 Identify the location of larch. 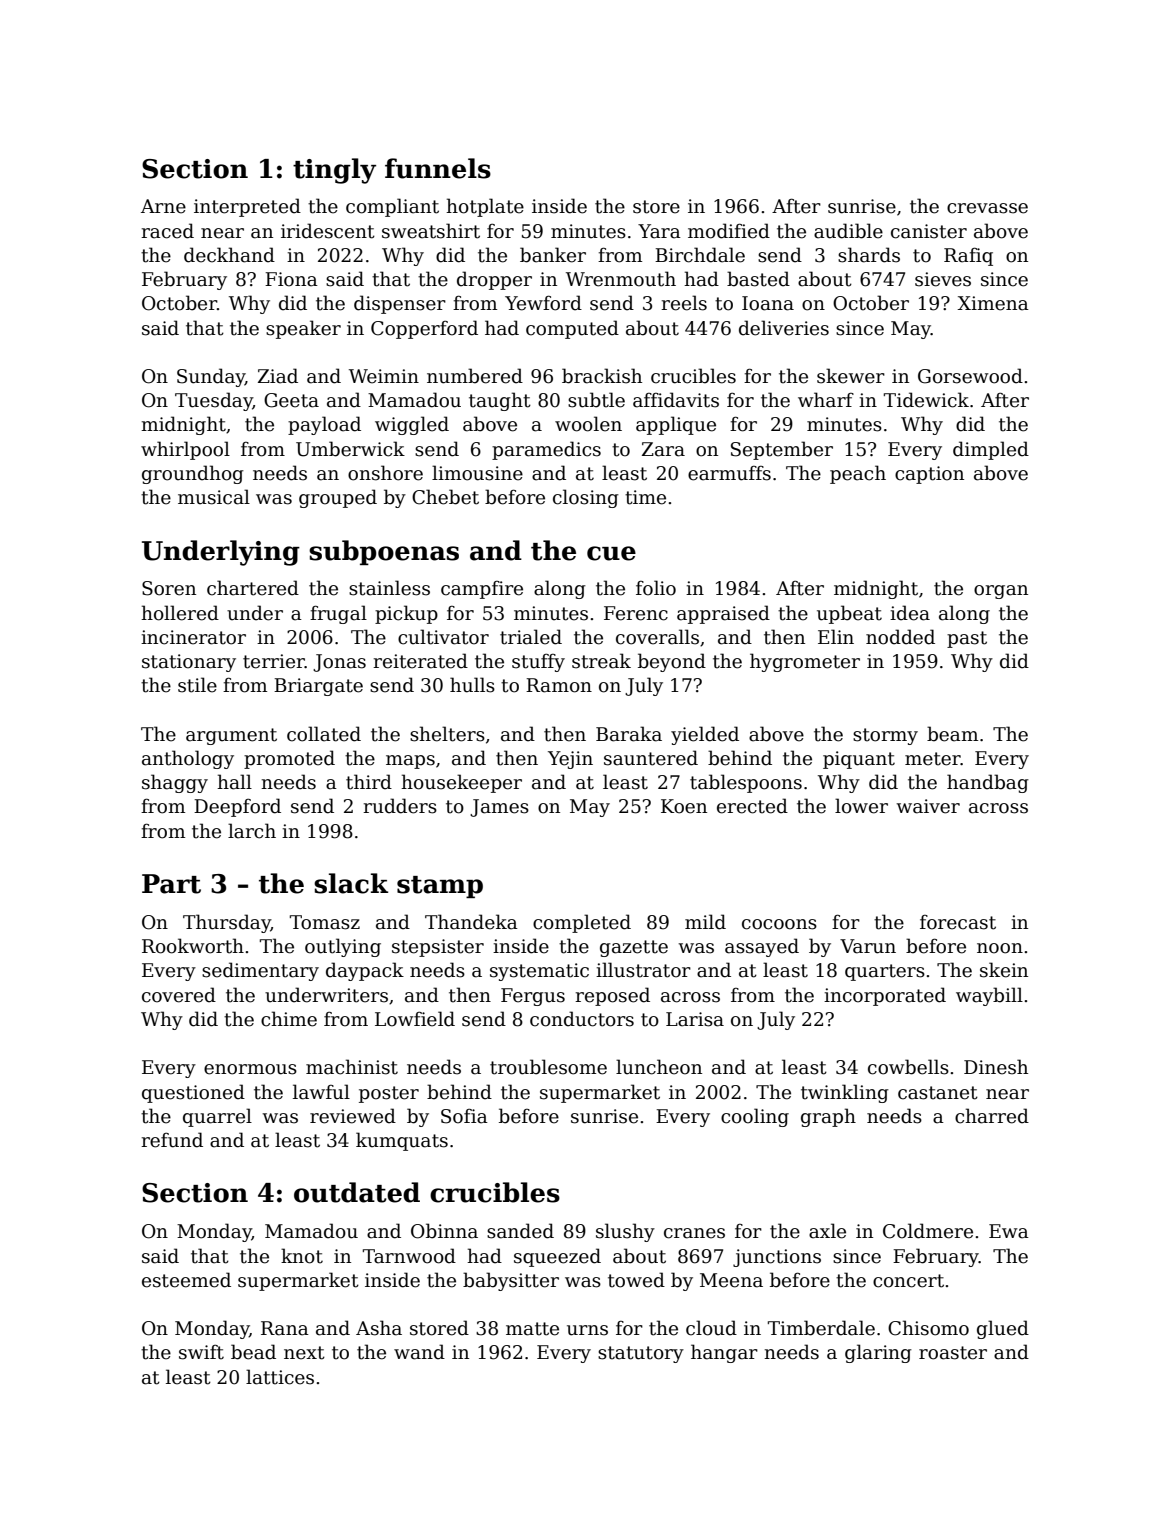
(252, 831).
